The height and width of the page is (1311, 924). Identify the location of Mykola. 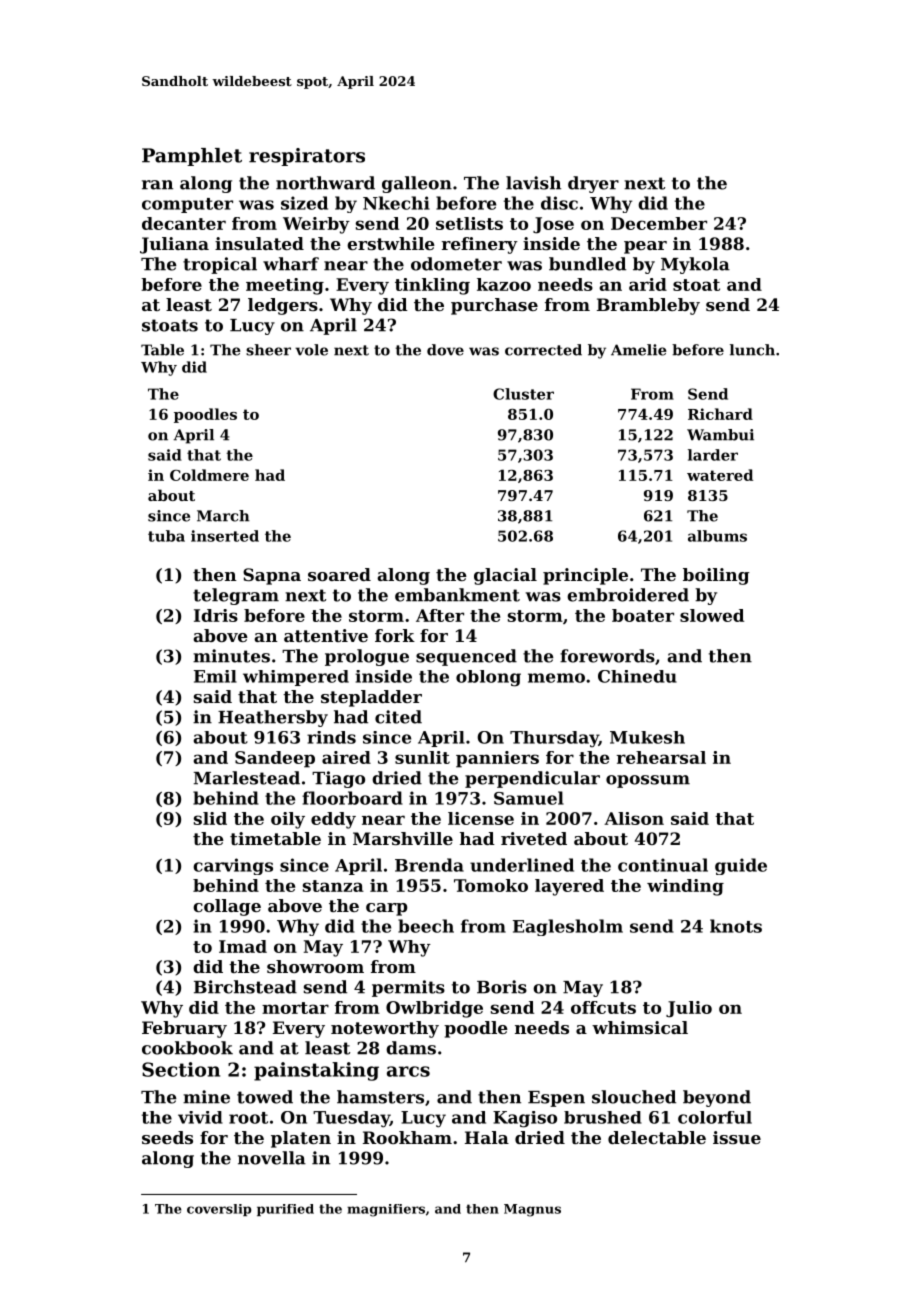
(695, 265).
